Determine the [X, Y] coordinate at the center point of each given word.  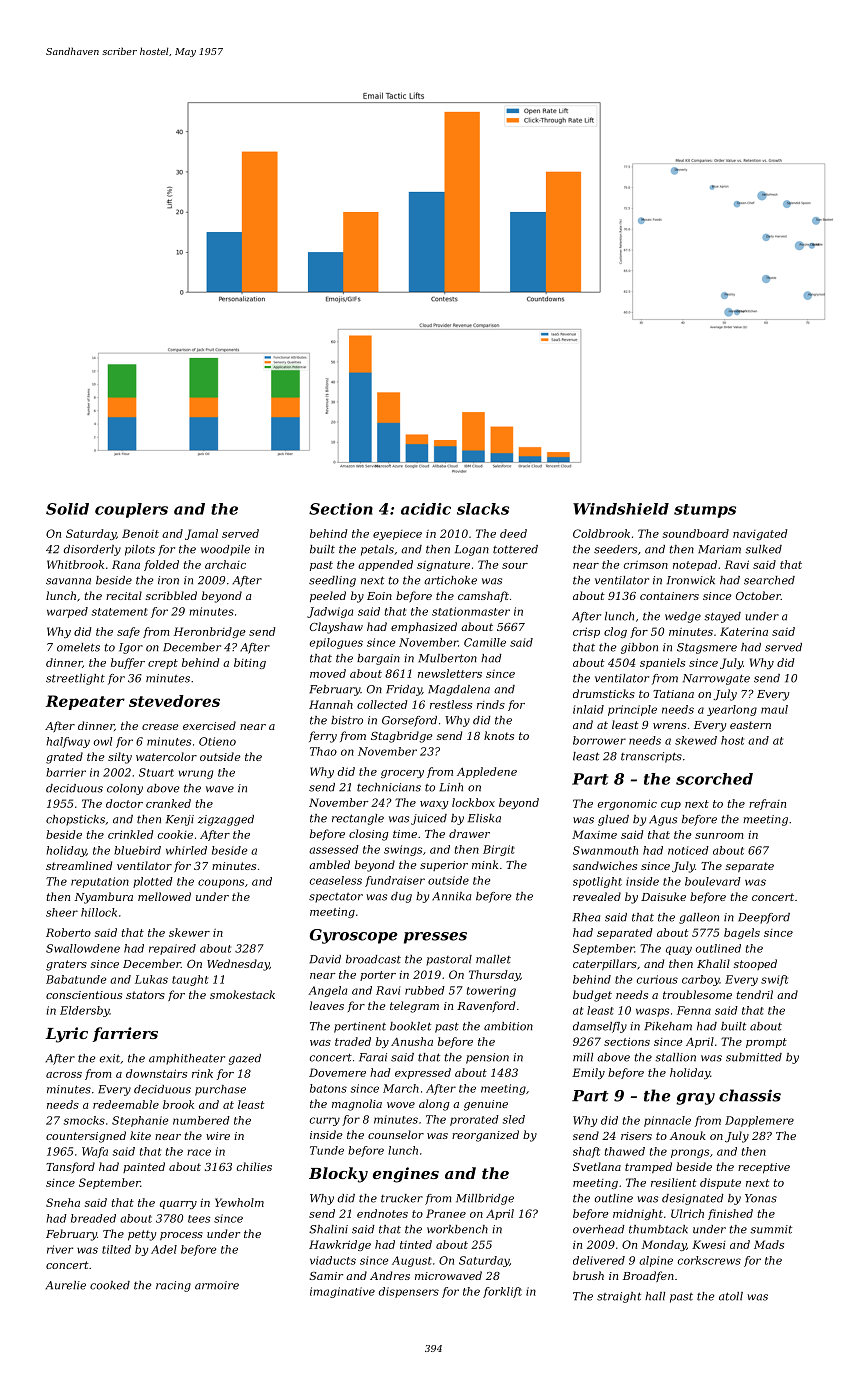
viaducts [333, 1260]
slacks [483, 509]
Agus [663, 820]
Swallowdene [83, 948]
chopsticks [75, 820]
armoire [217, 1285]
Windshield [621, 509]
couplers [131, 510]
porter [378, 976]
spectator [336, 898]
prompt [766, 1043]
